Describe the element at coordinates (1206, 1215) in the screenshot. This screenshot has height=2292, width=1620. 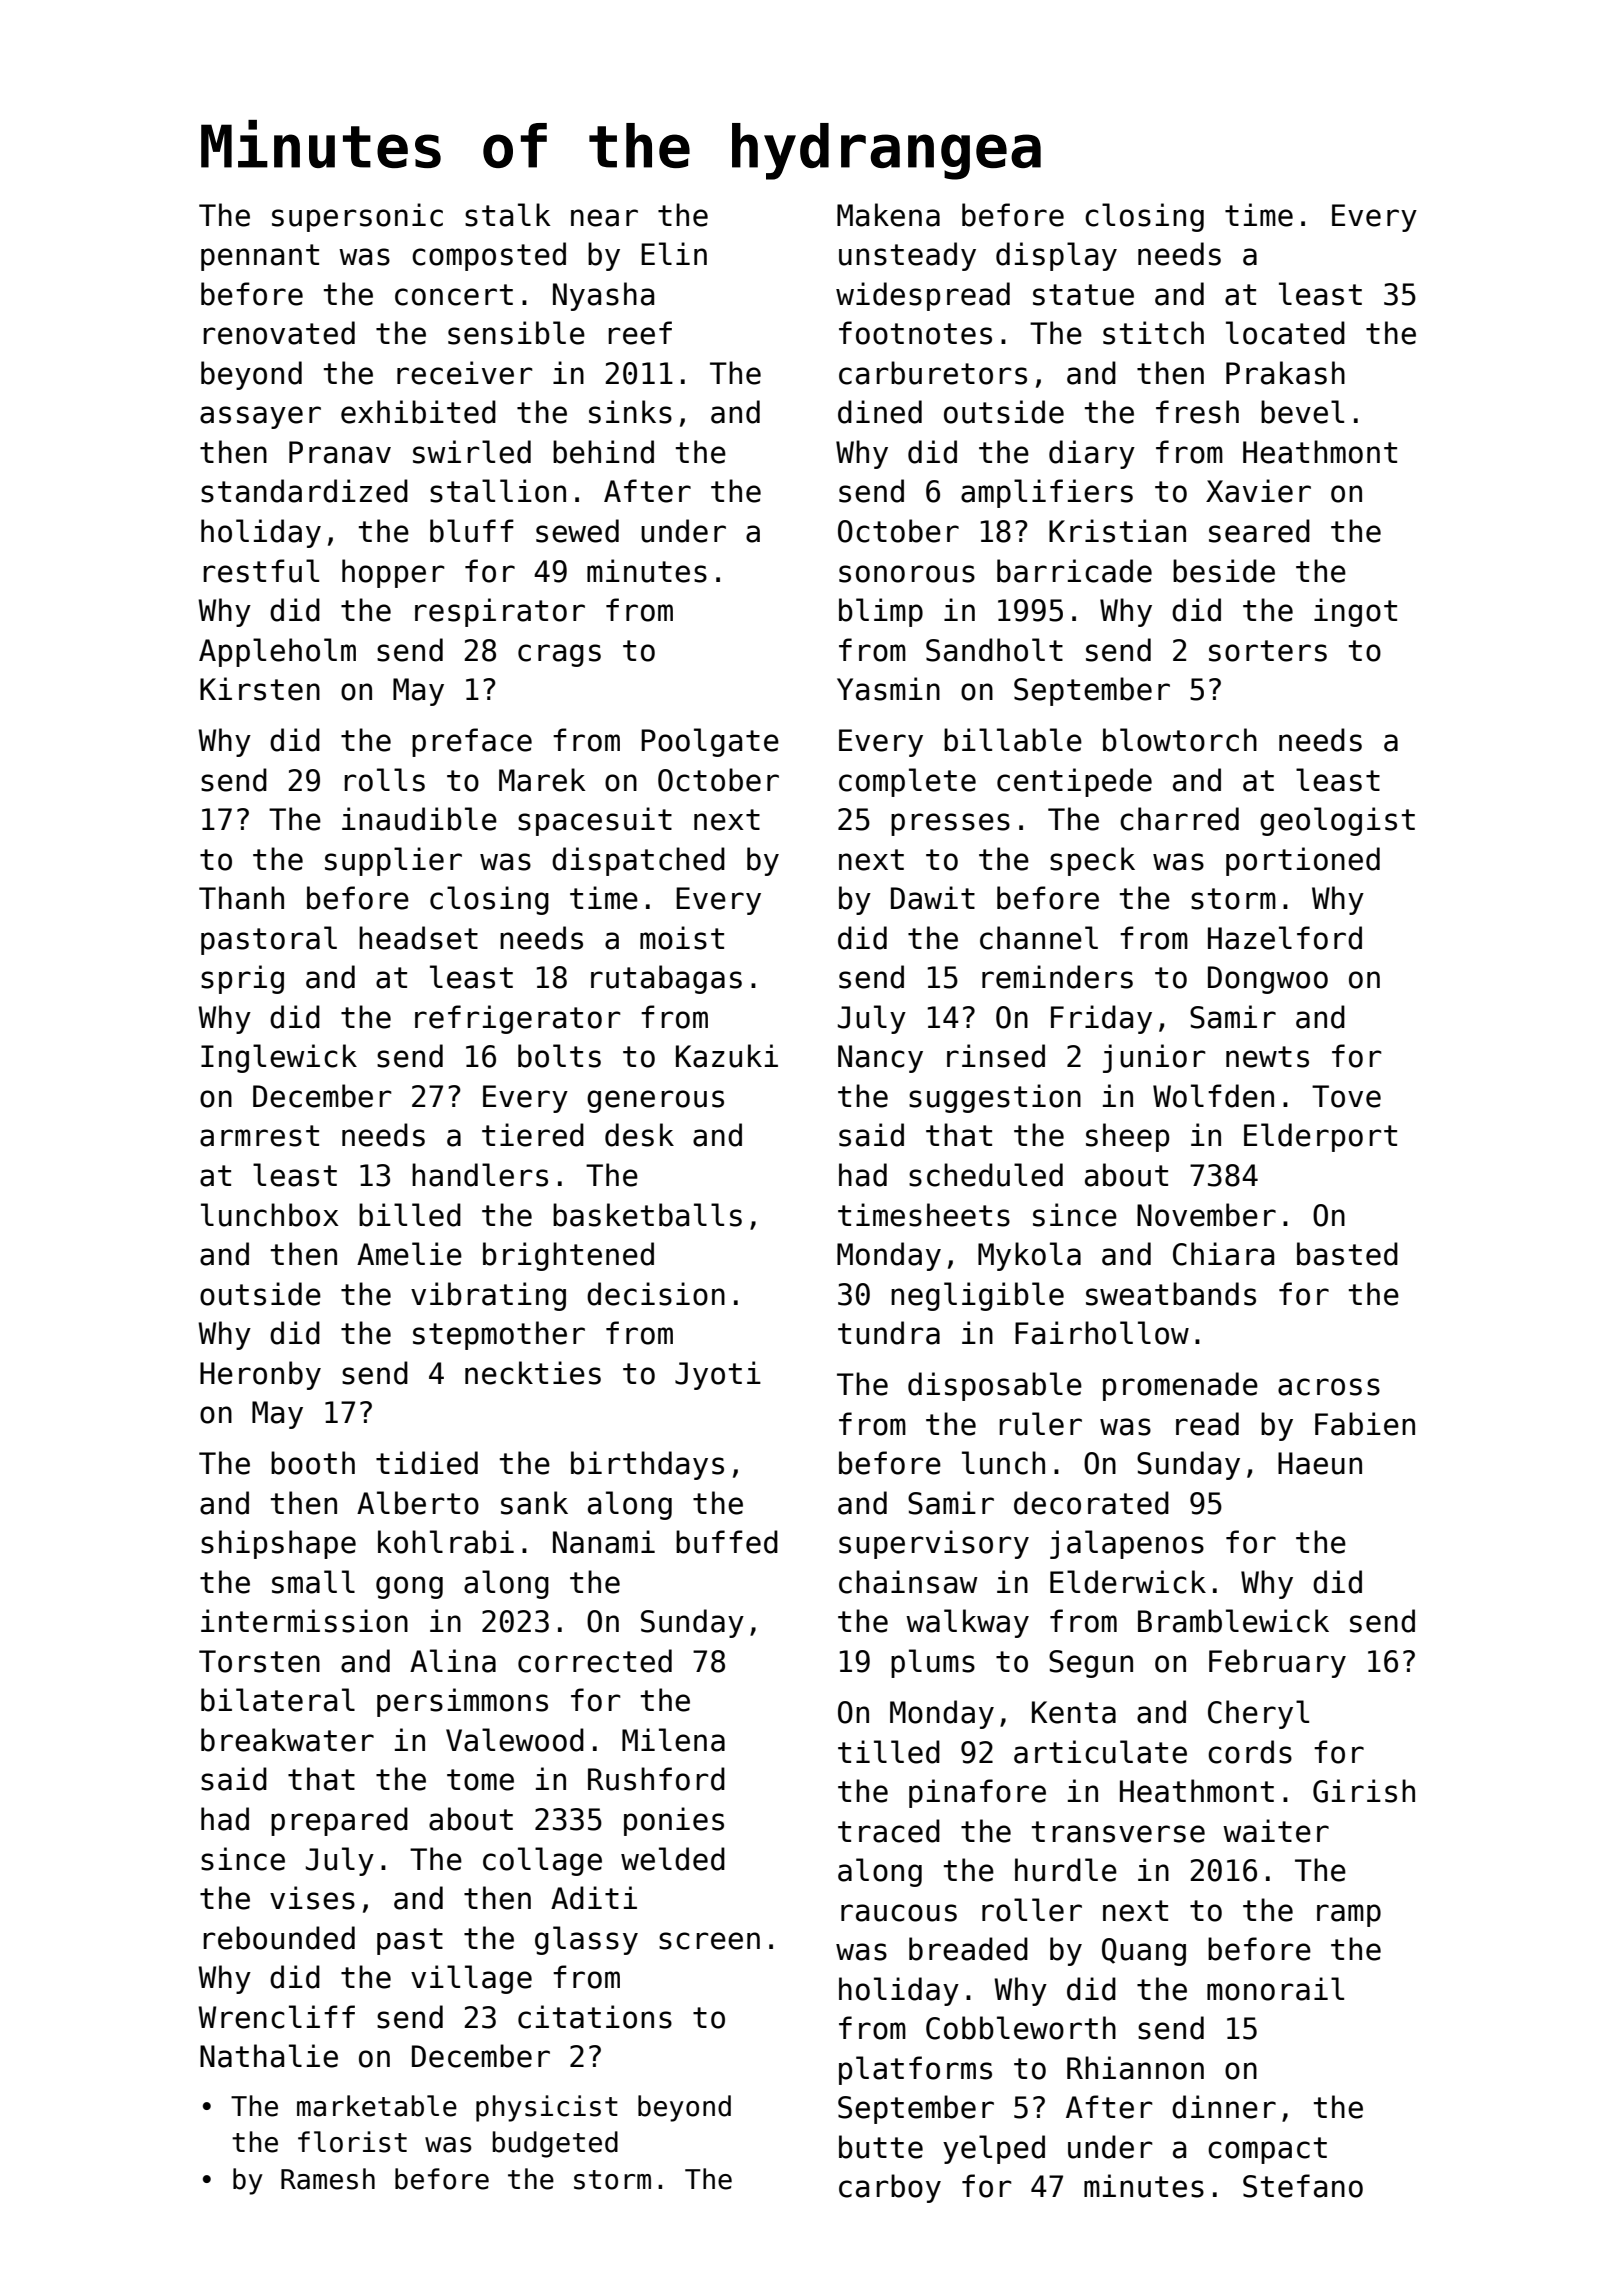
I see `November` at that location.
